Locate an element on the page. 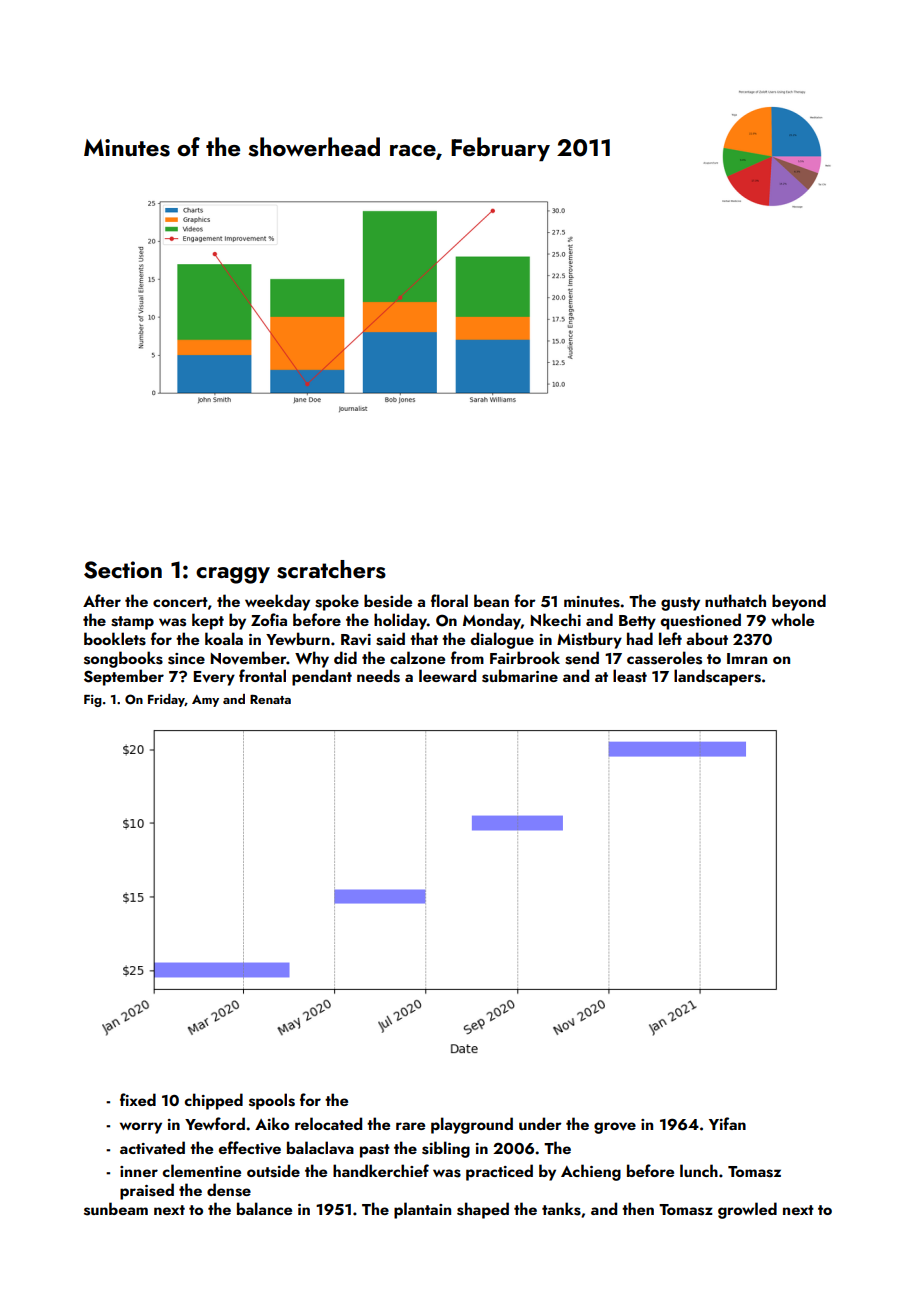 This image has width=924, height=1314. balance is located at coordinates (264, 1208).
